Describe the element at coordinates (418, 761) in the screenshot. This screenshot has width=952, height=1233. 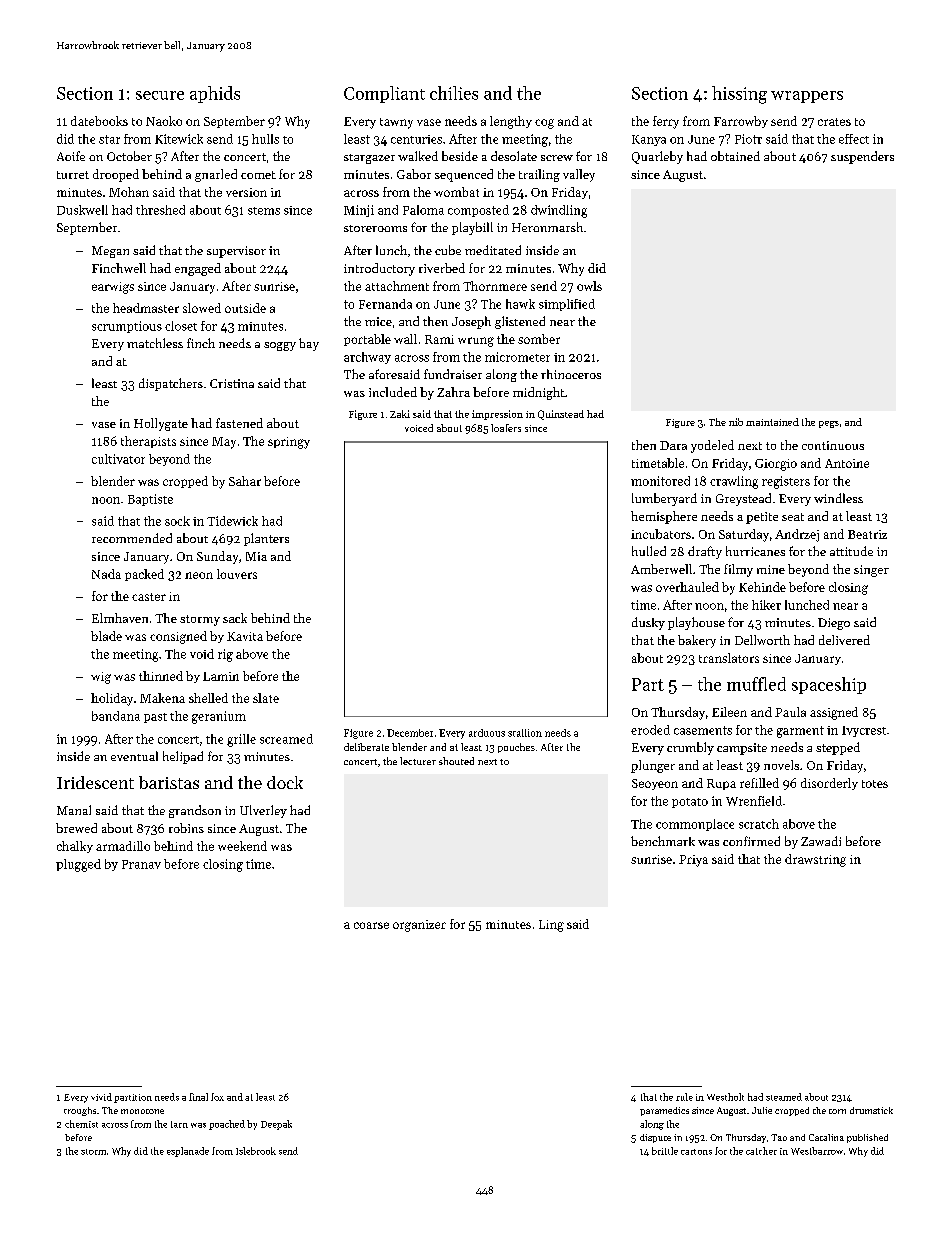
I see `lecturer` at that location.
